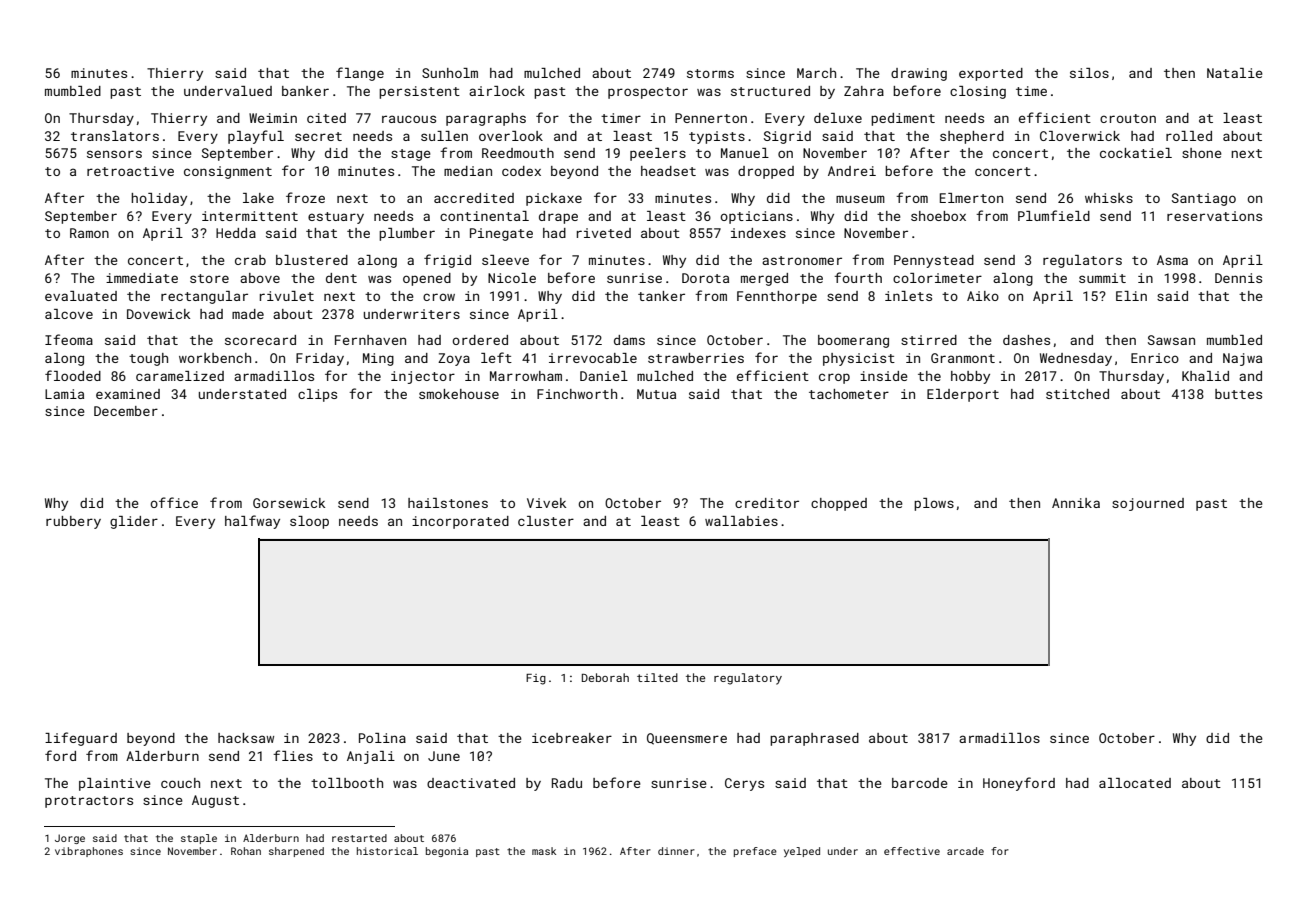 Image resolution: width=1308 pixels, height=924 pixels. I want to click on regulatory, so click(748, 679).
